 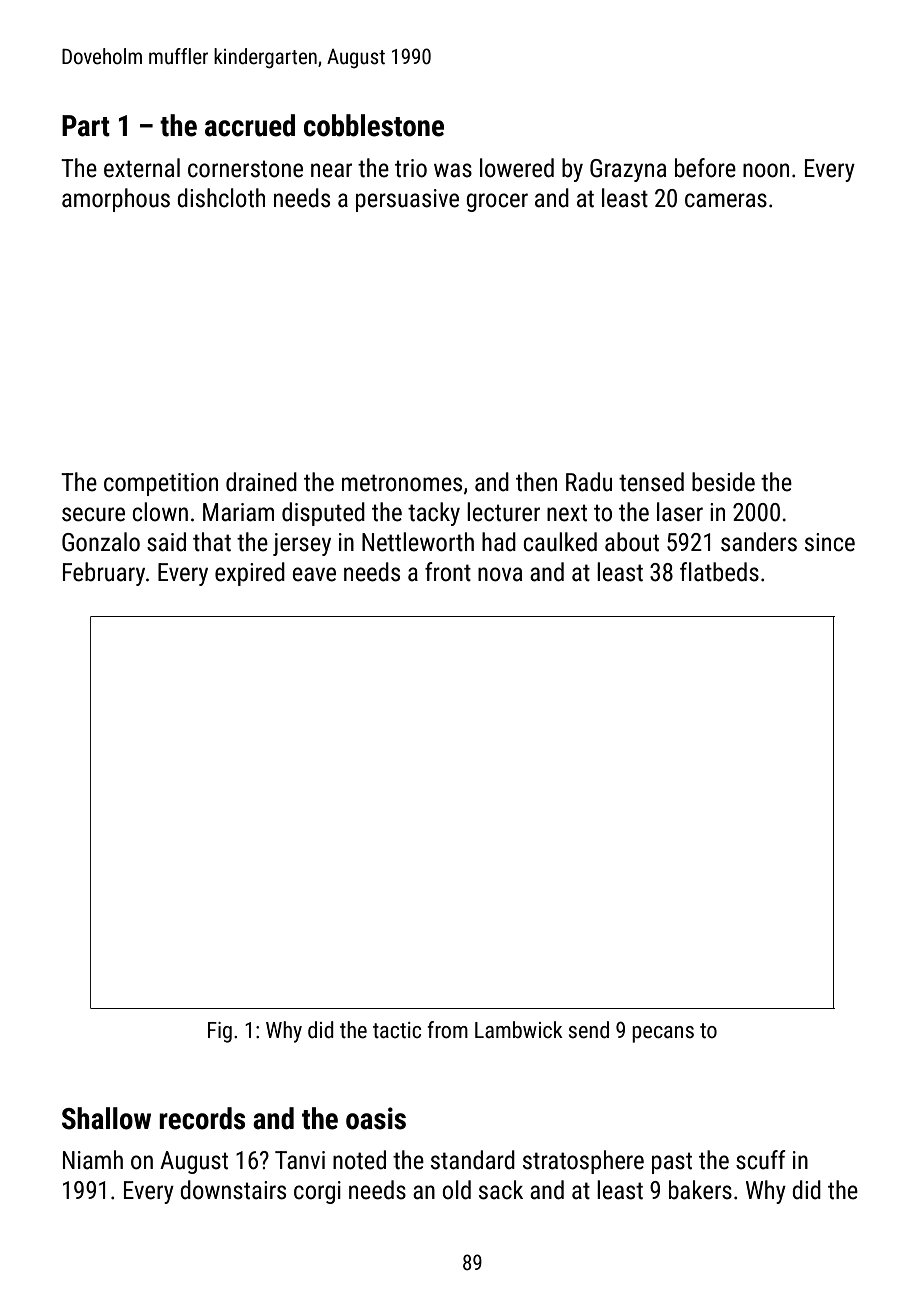 I want to click on sack, so click(x=501, y=1190).
